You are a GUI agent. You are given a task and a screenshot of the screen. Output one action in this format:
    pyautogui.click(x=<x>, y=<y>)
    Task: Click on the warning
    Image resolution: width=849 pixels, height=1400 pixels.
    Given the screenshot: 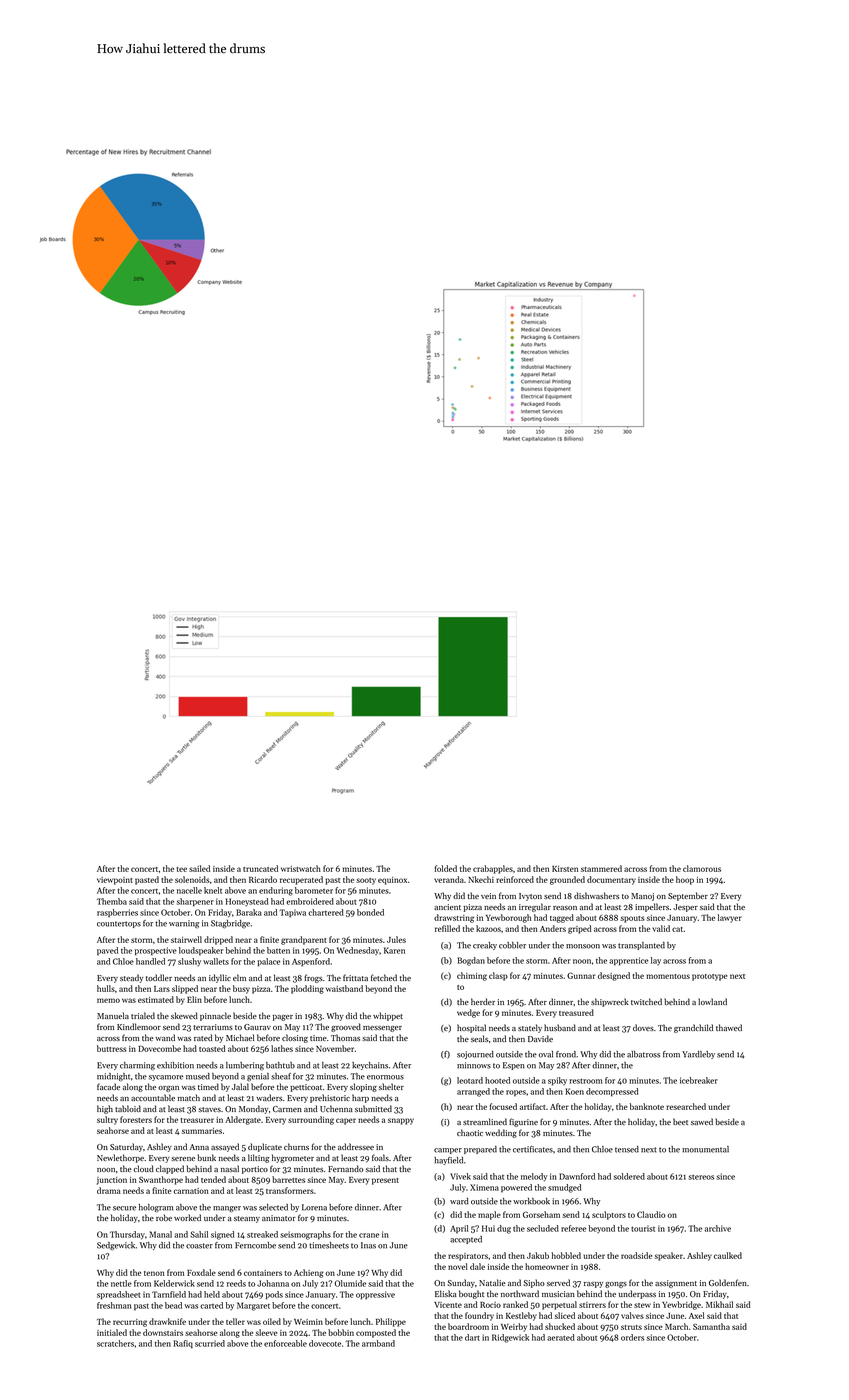 What is the action you would take?
    pyautogui.click(x=184, y=924)
